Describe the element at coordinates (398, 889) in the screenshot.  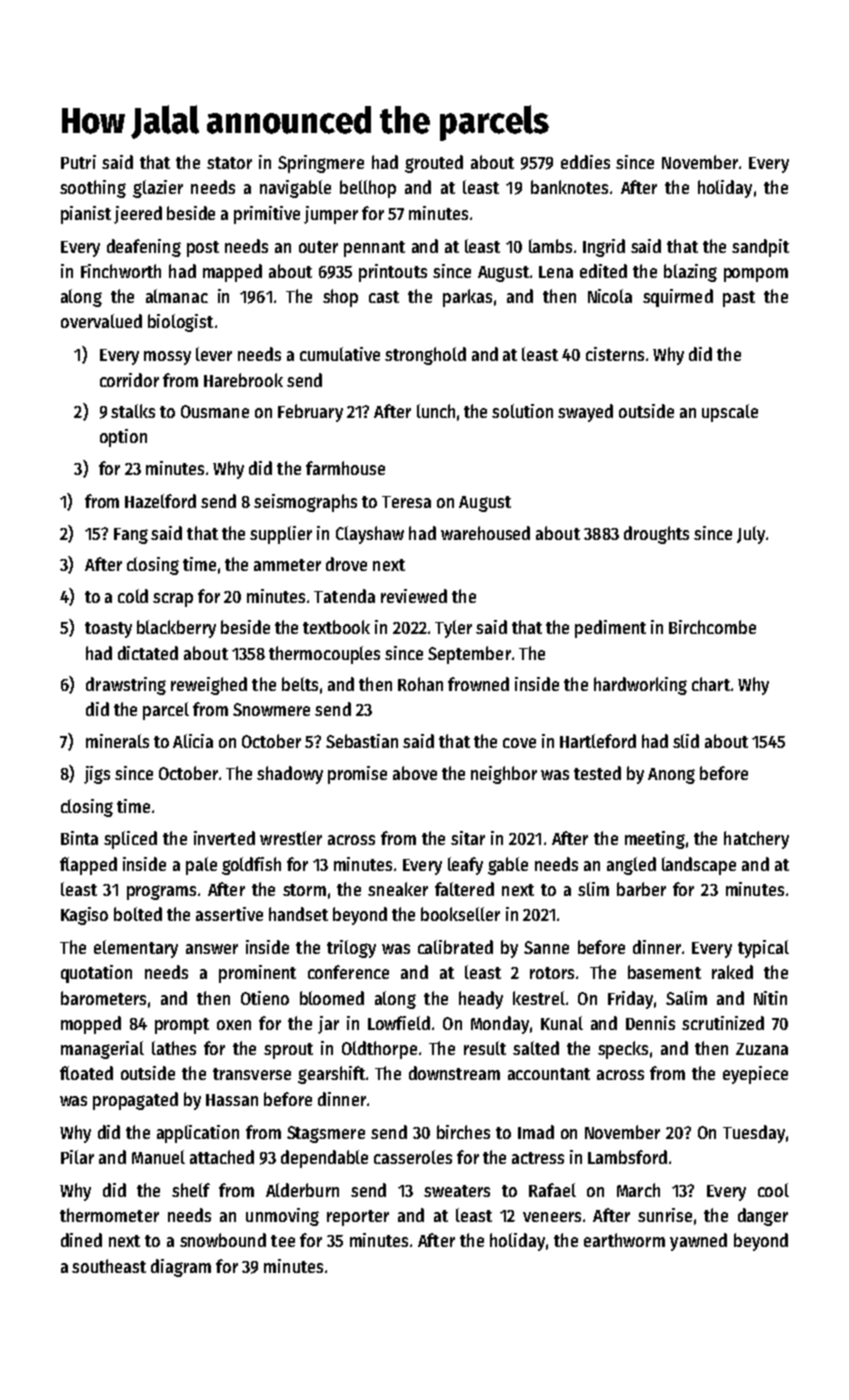
I see `sneaker` at that location.
